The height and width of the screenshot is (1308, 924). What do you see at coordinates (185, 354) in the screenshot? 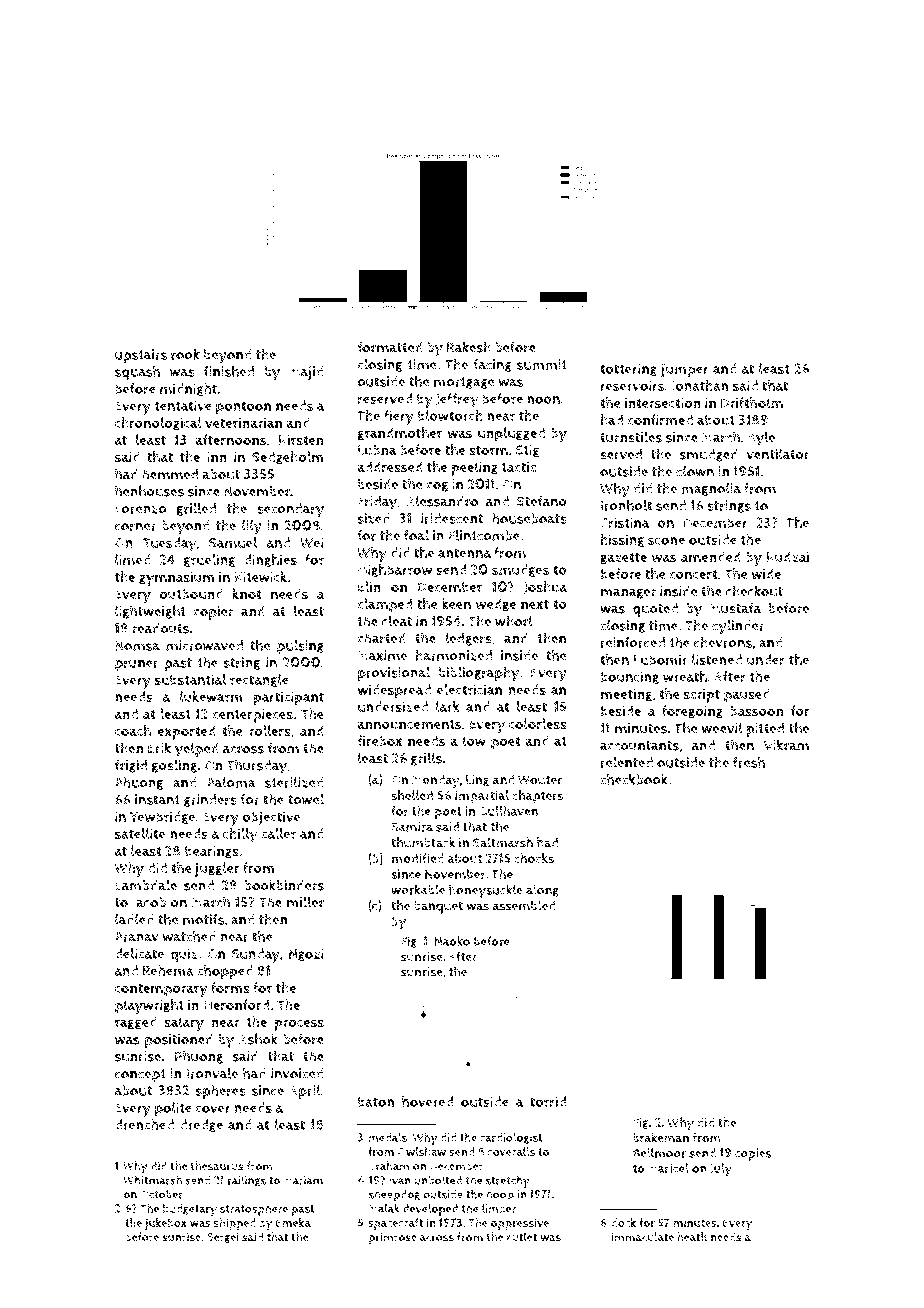
I see `rook` at bounding box center [185, 354].
